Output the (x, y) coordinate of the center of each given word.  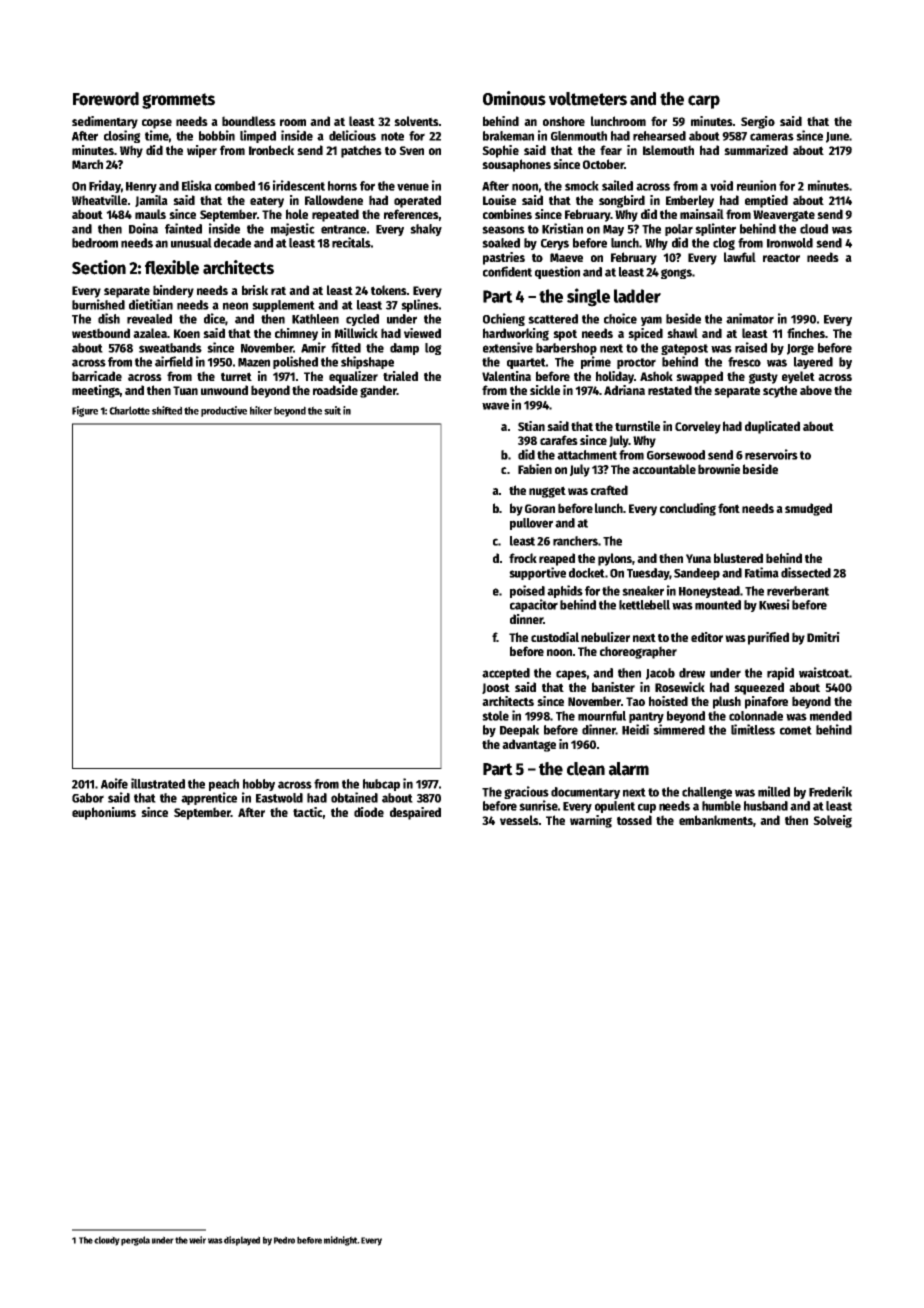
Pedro (284, 1240)
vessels (519, 820)
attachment (587, 455)
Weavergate (784, 216)
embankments (716, 820)
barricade (97, 376)
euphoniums (104, 813)
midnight (340, 1241)
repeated (335, 215)
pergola (135, 1241)
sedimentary (105, 122)
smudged (808, 509)
